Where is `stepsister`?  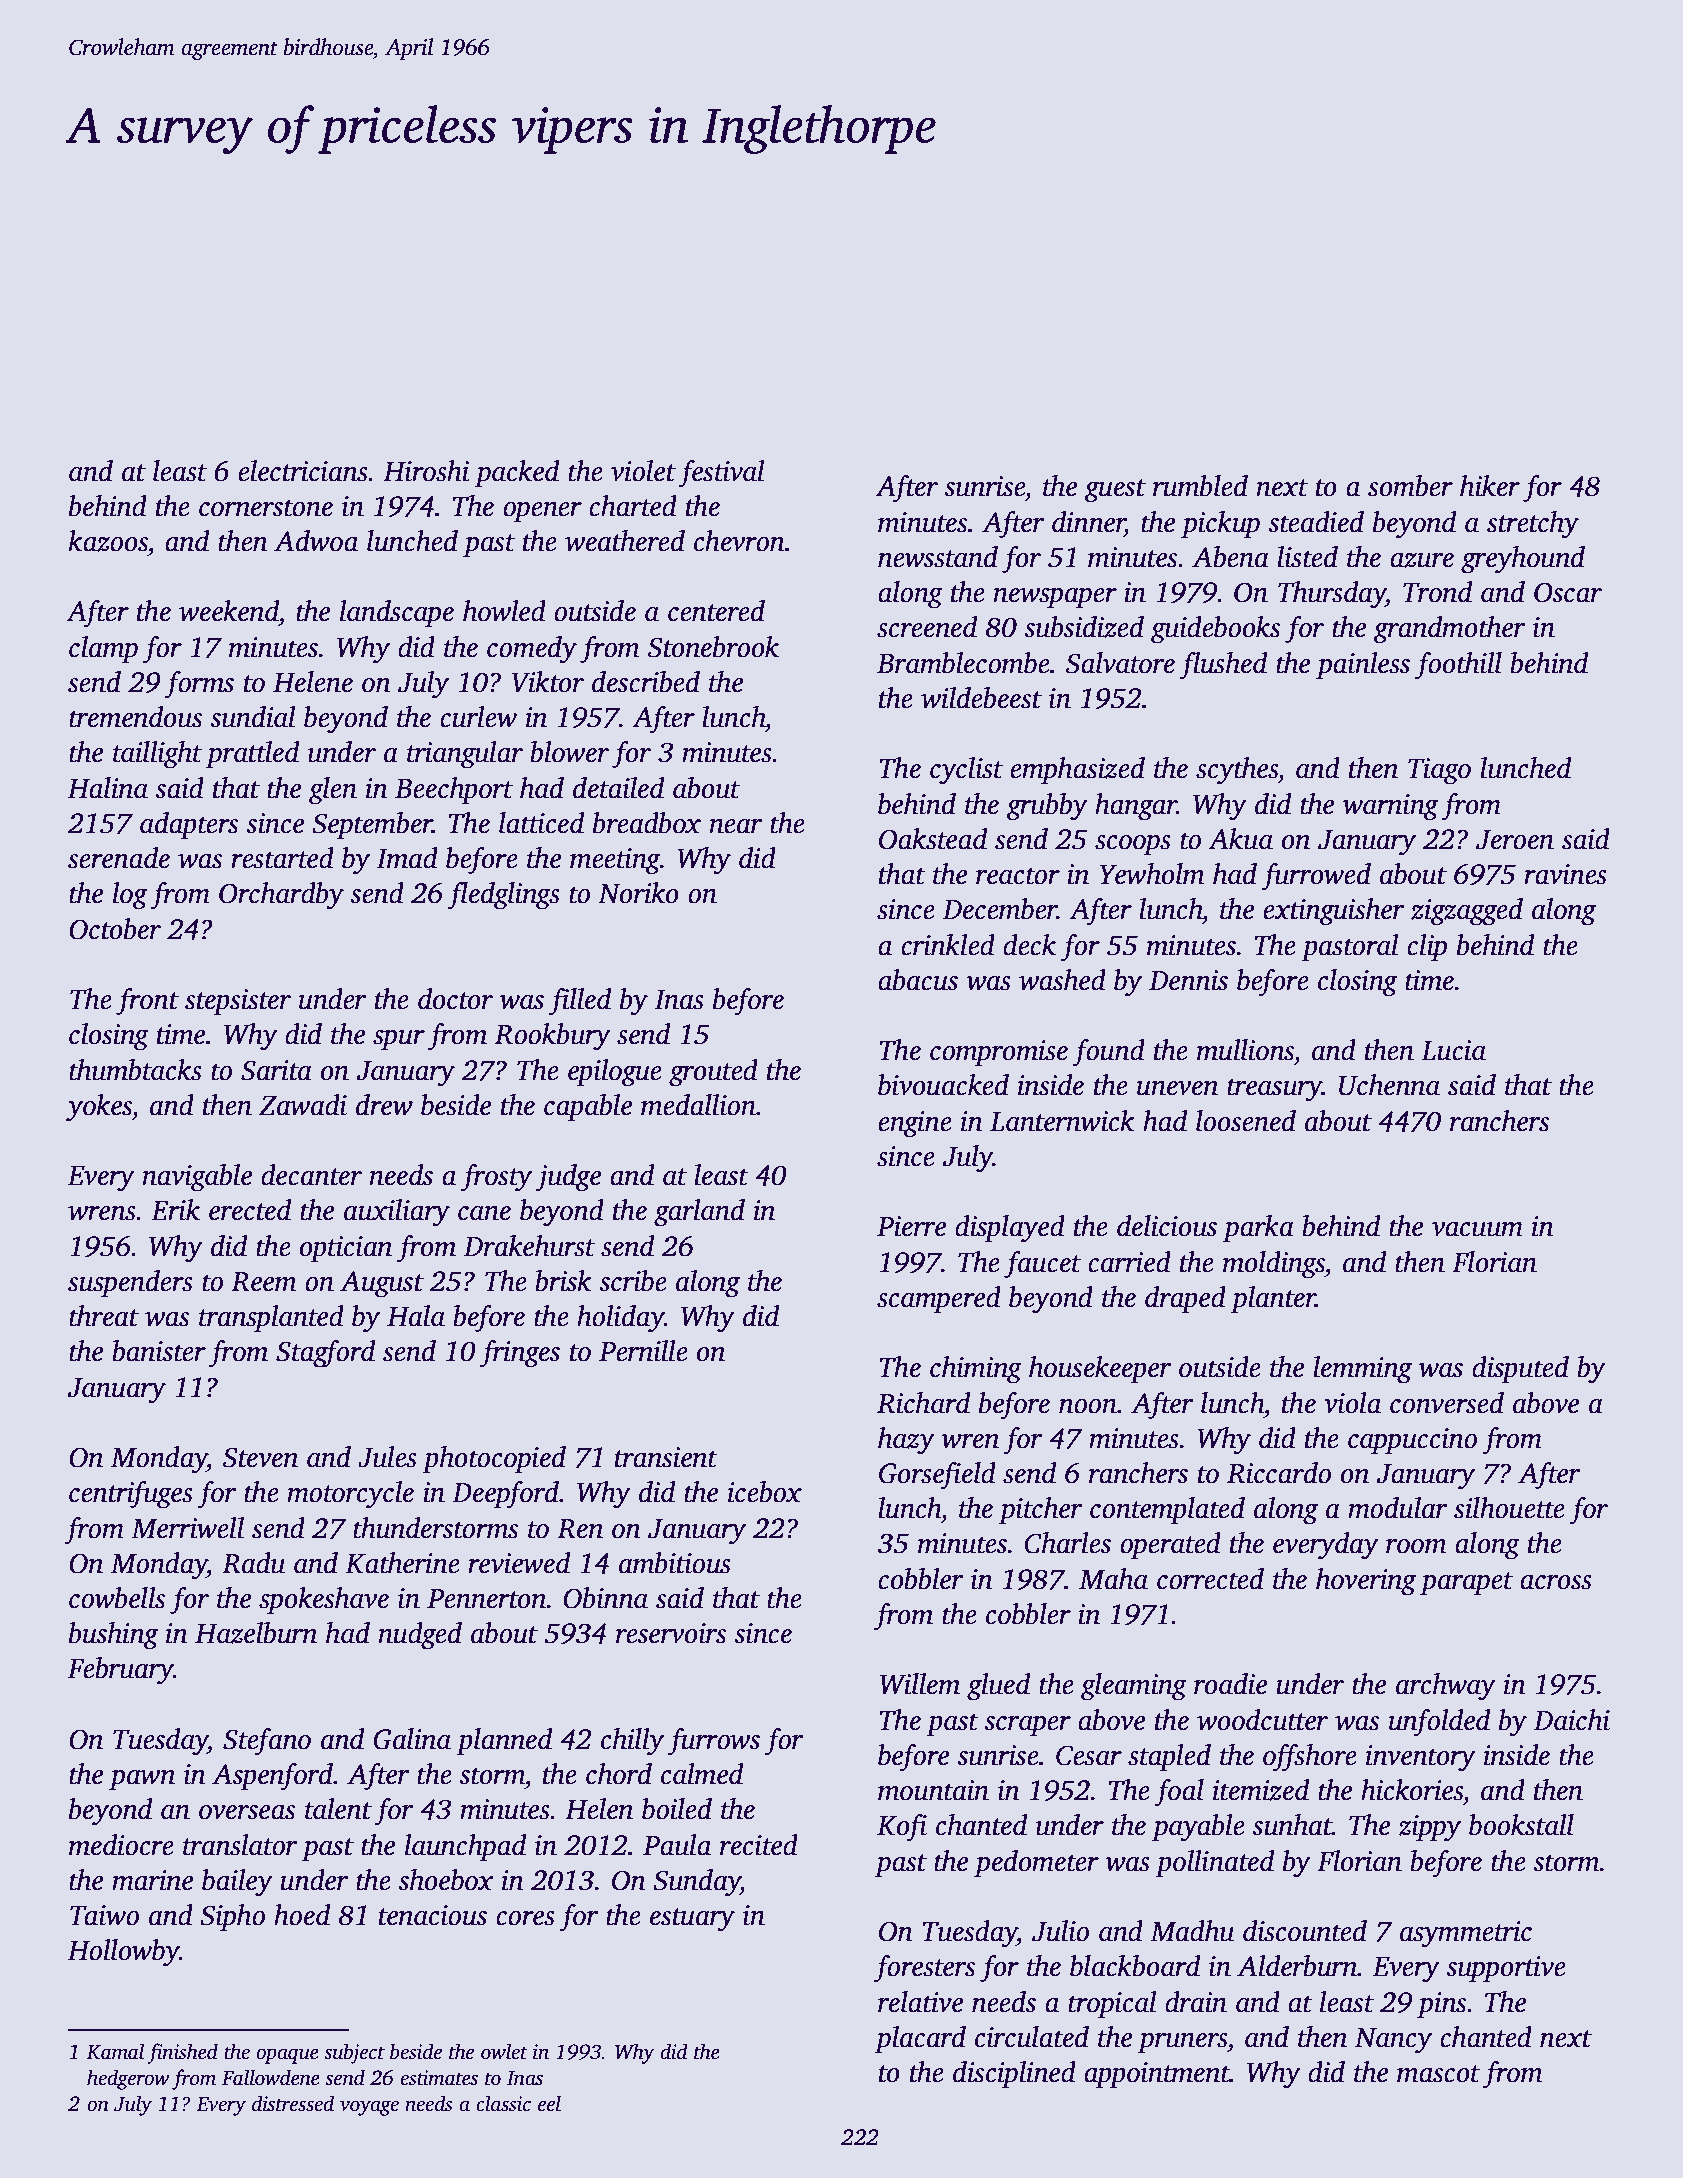 stepsister is located at coordinates (238, 1002).
